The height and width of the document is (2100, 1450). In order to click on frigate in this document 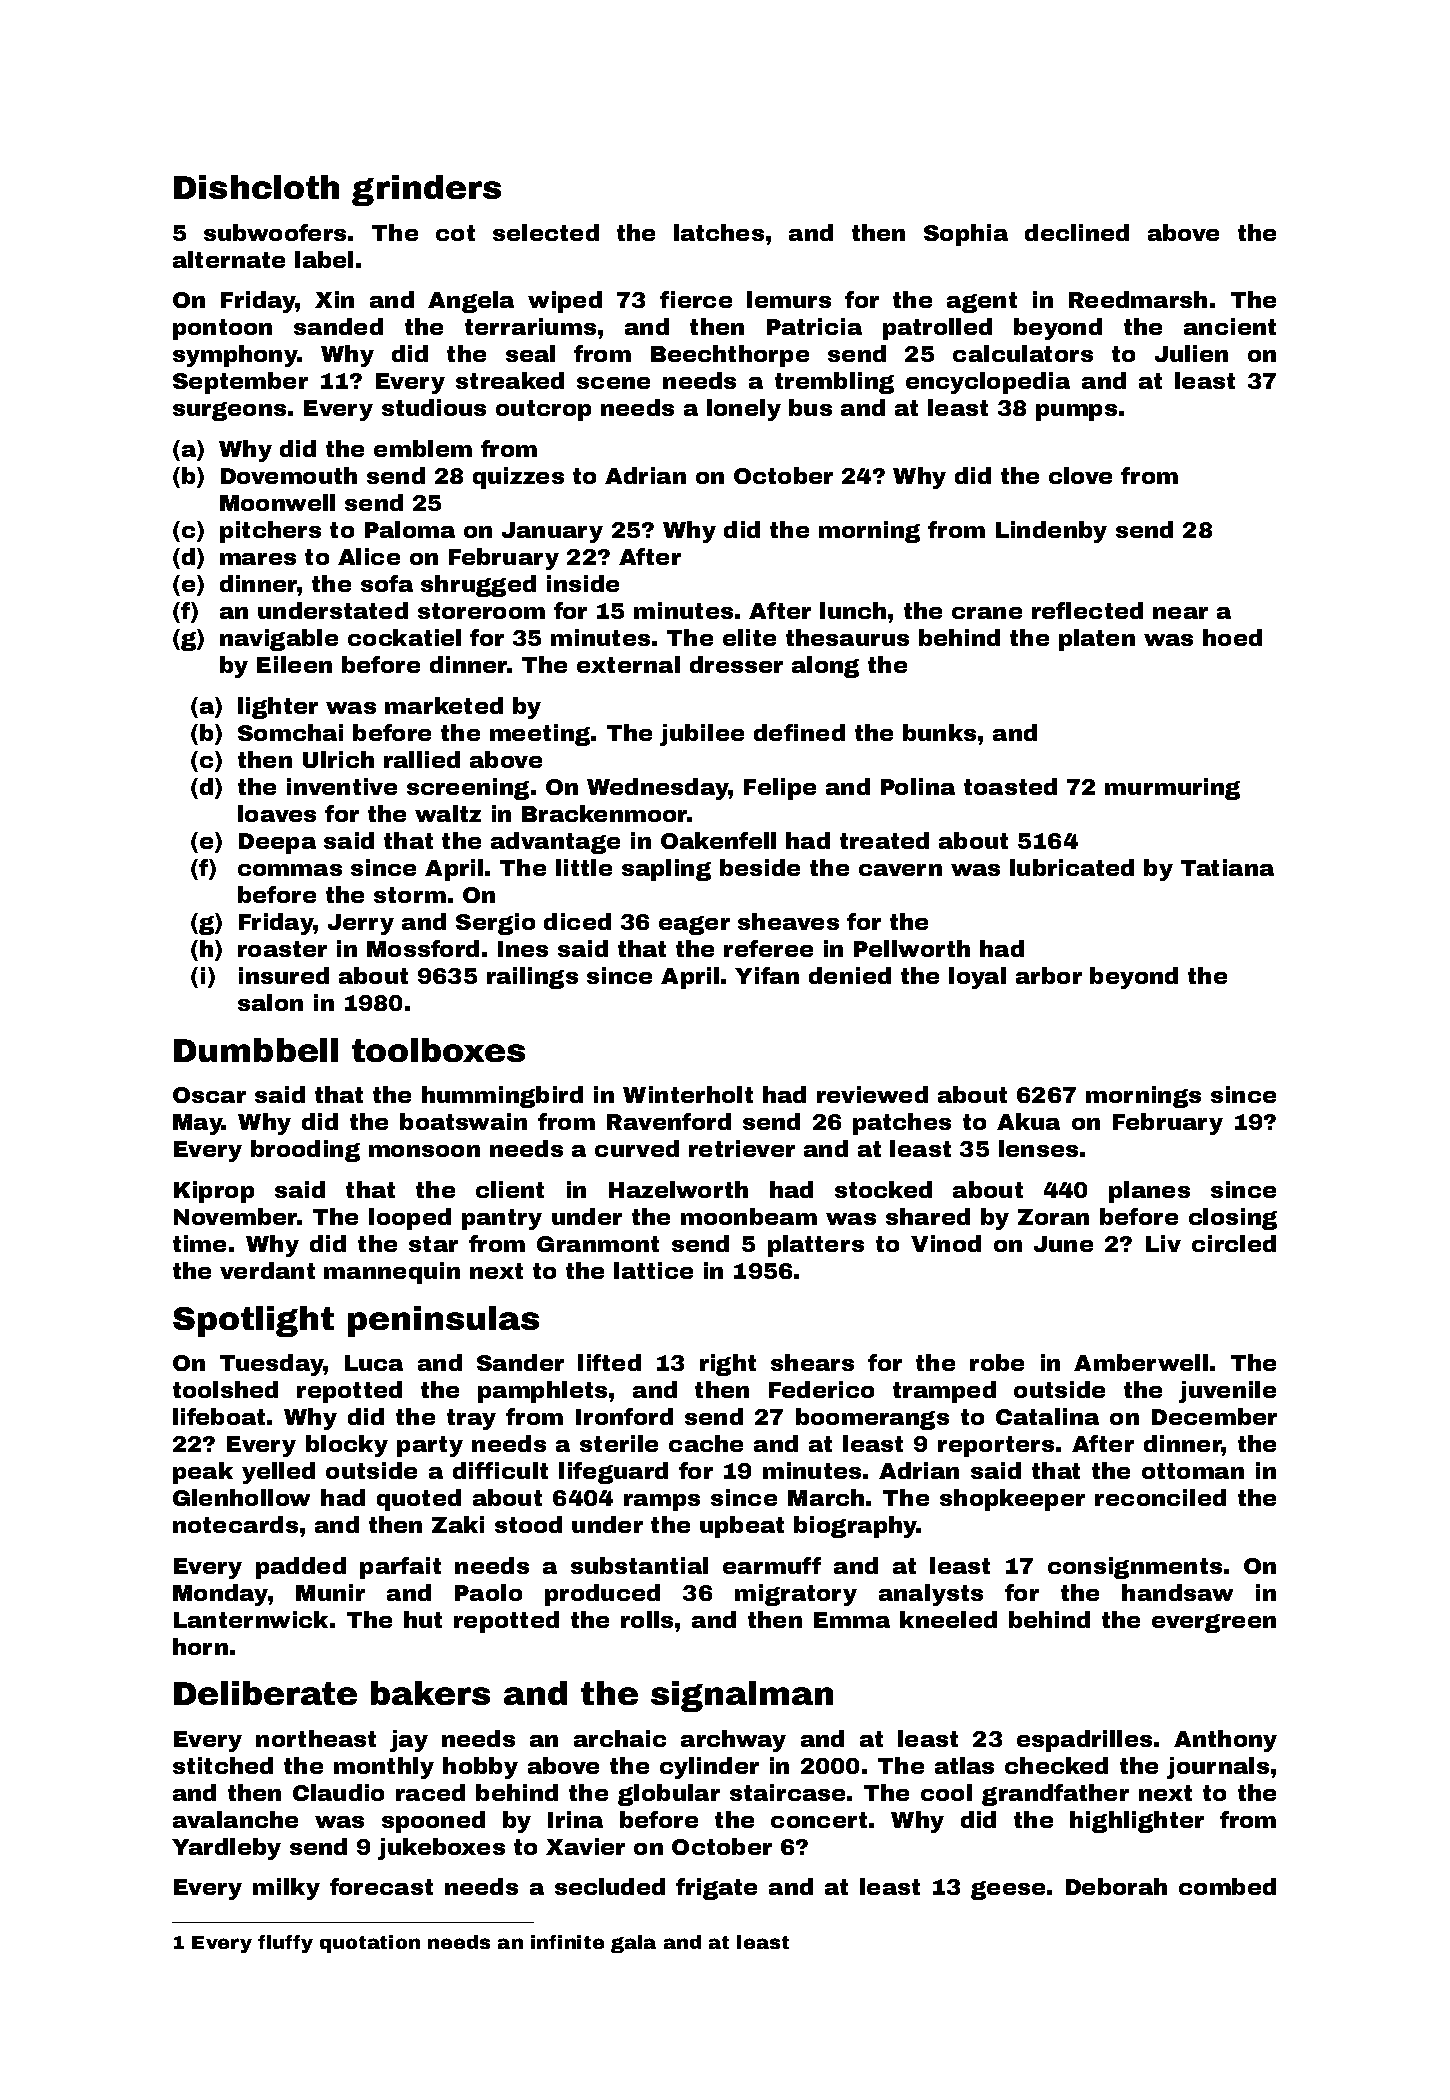, I will do `click(716, 1889)`.
